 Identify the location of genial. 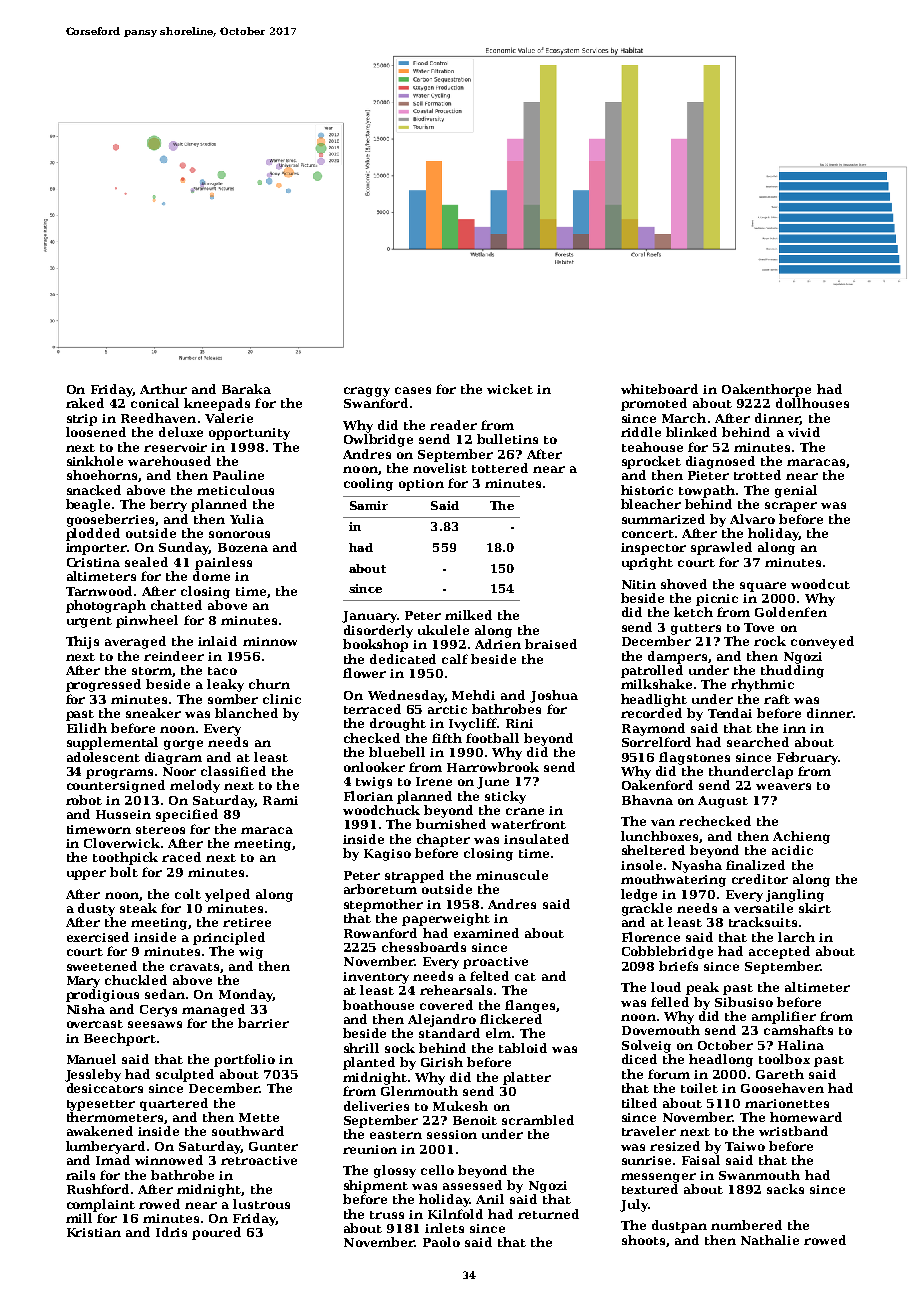
(796, 491).
